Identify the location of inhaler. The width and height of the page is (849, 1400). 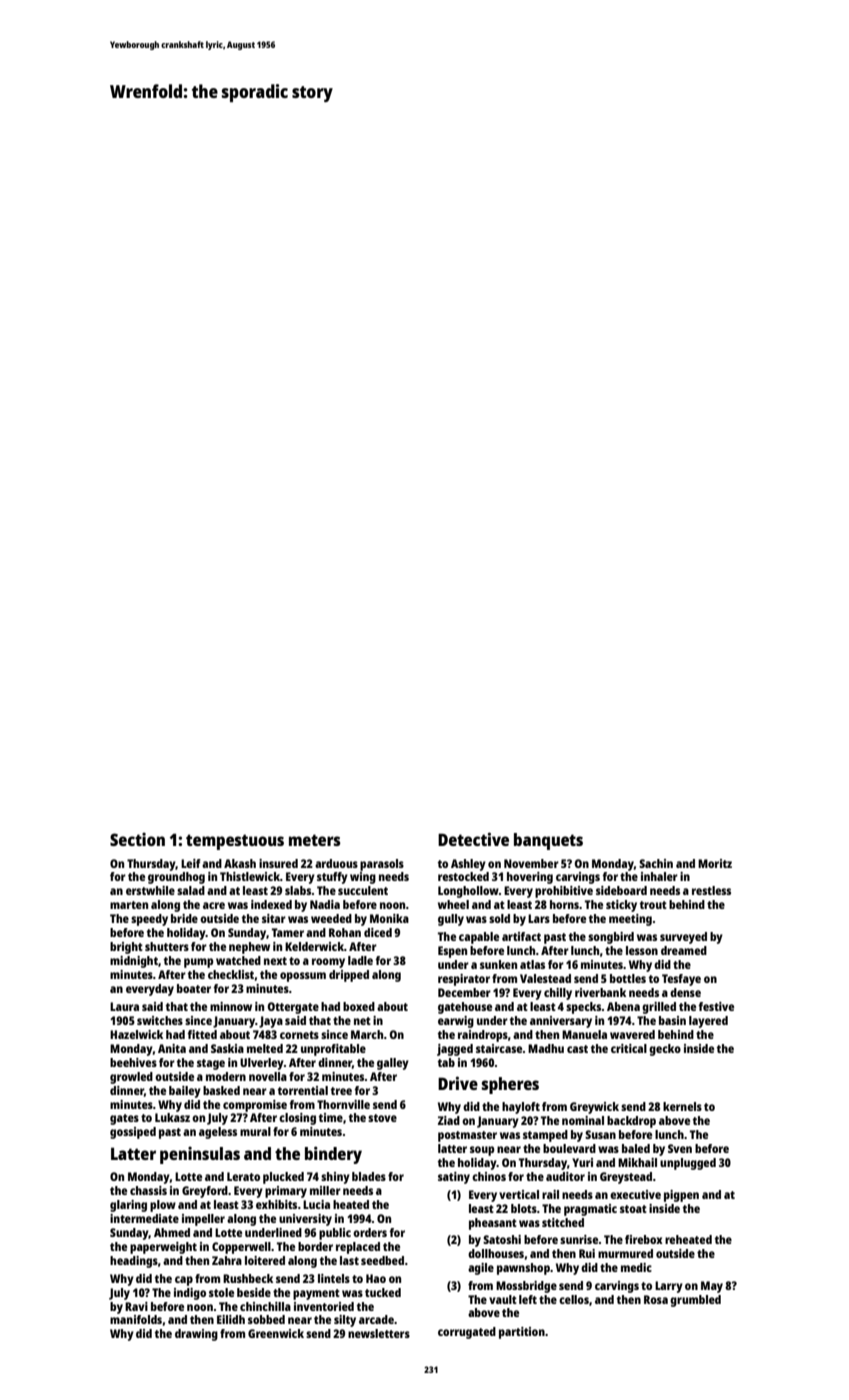
(659, 876).
